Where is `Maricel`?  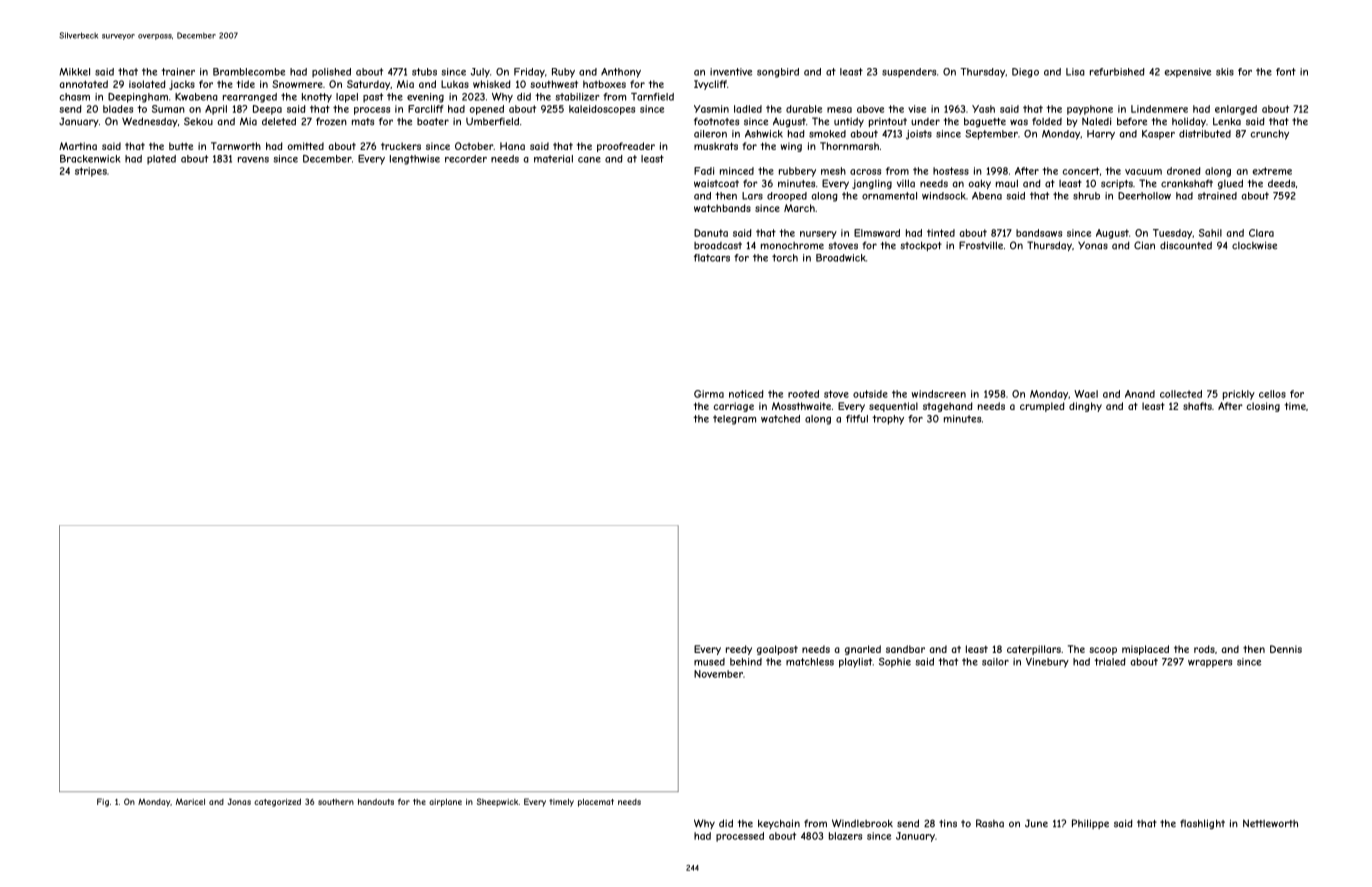 Maricel is located at coordinates (190, 801).
